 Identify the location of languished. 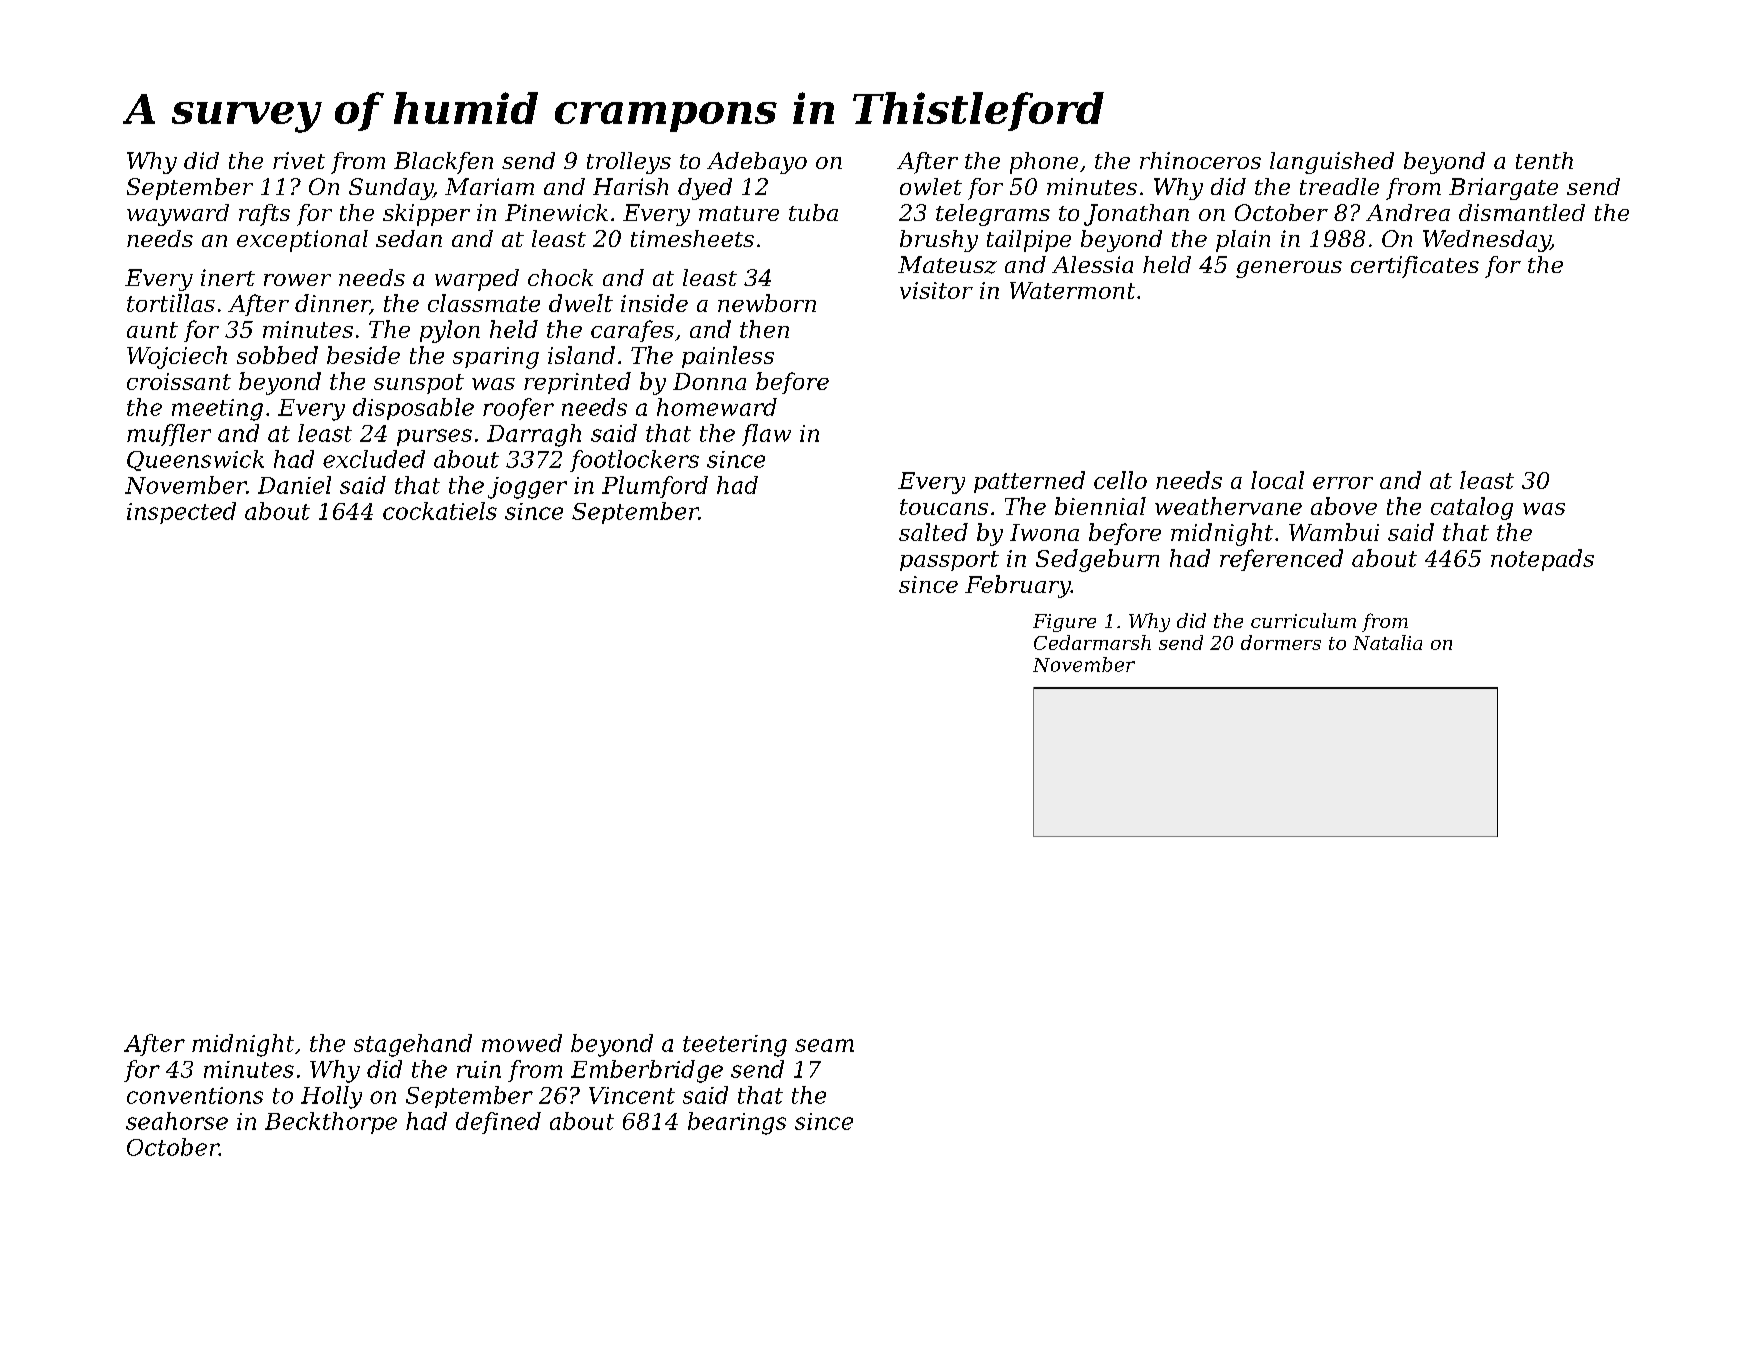
(1332, 163).
